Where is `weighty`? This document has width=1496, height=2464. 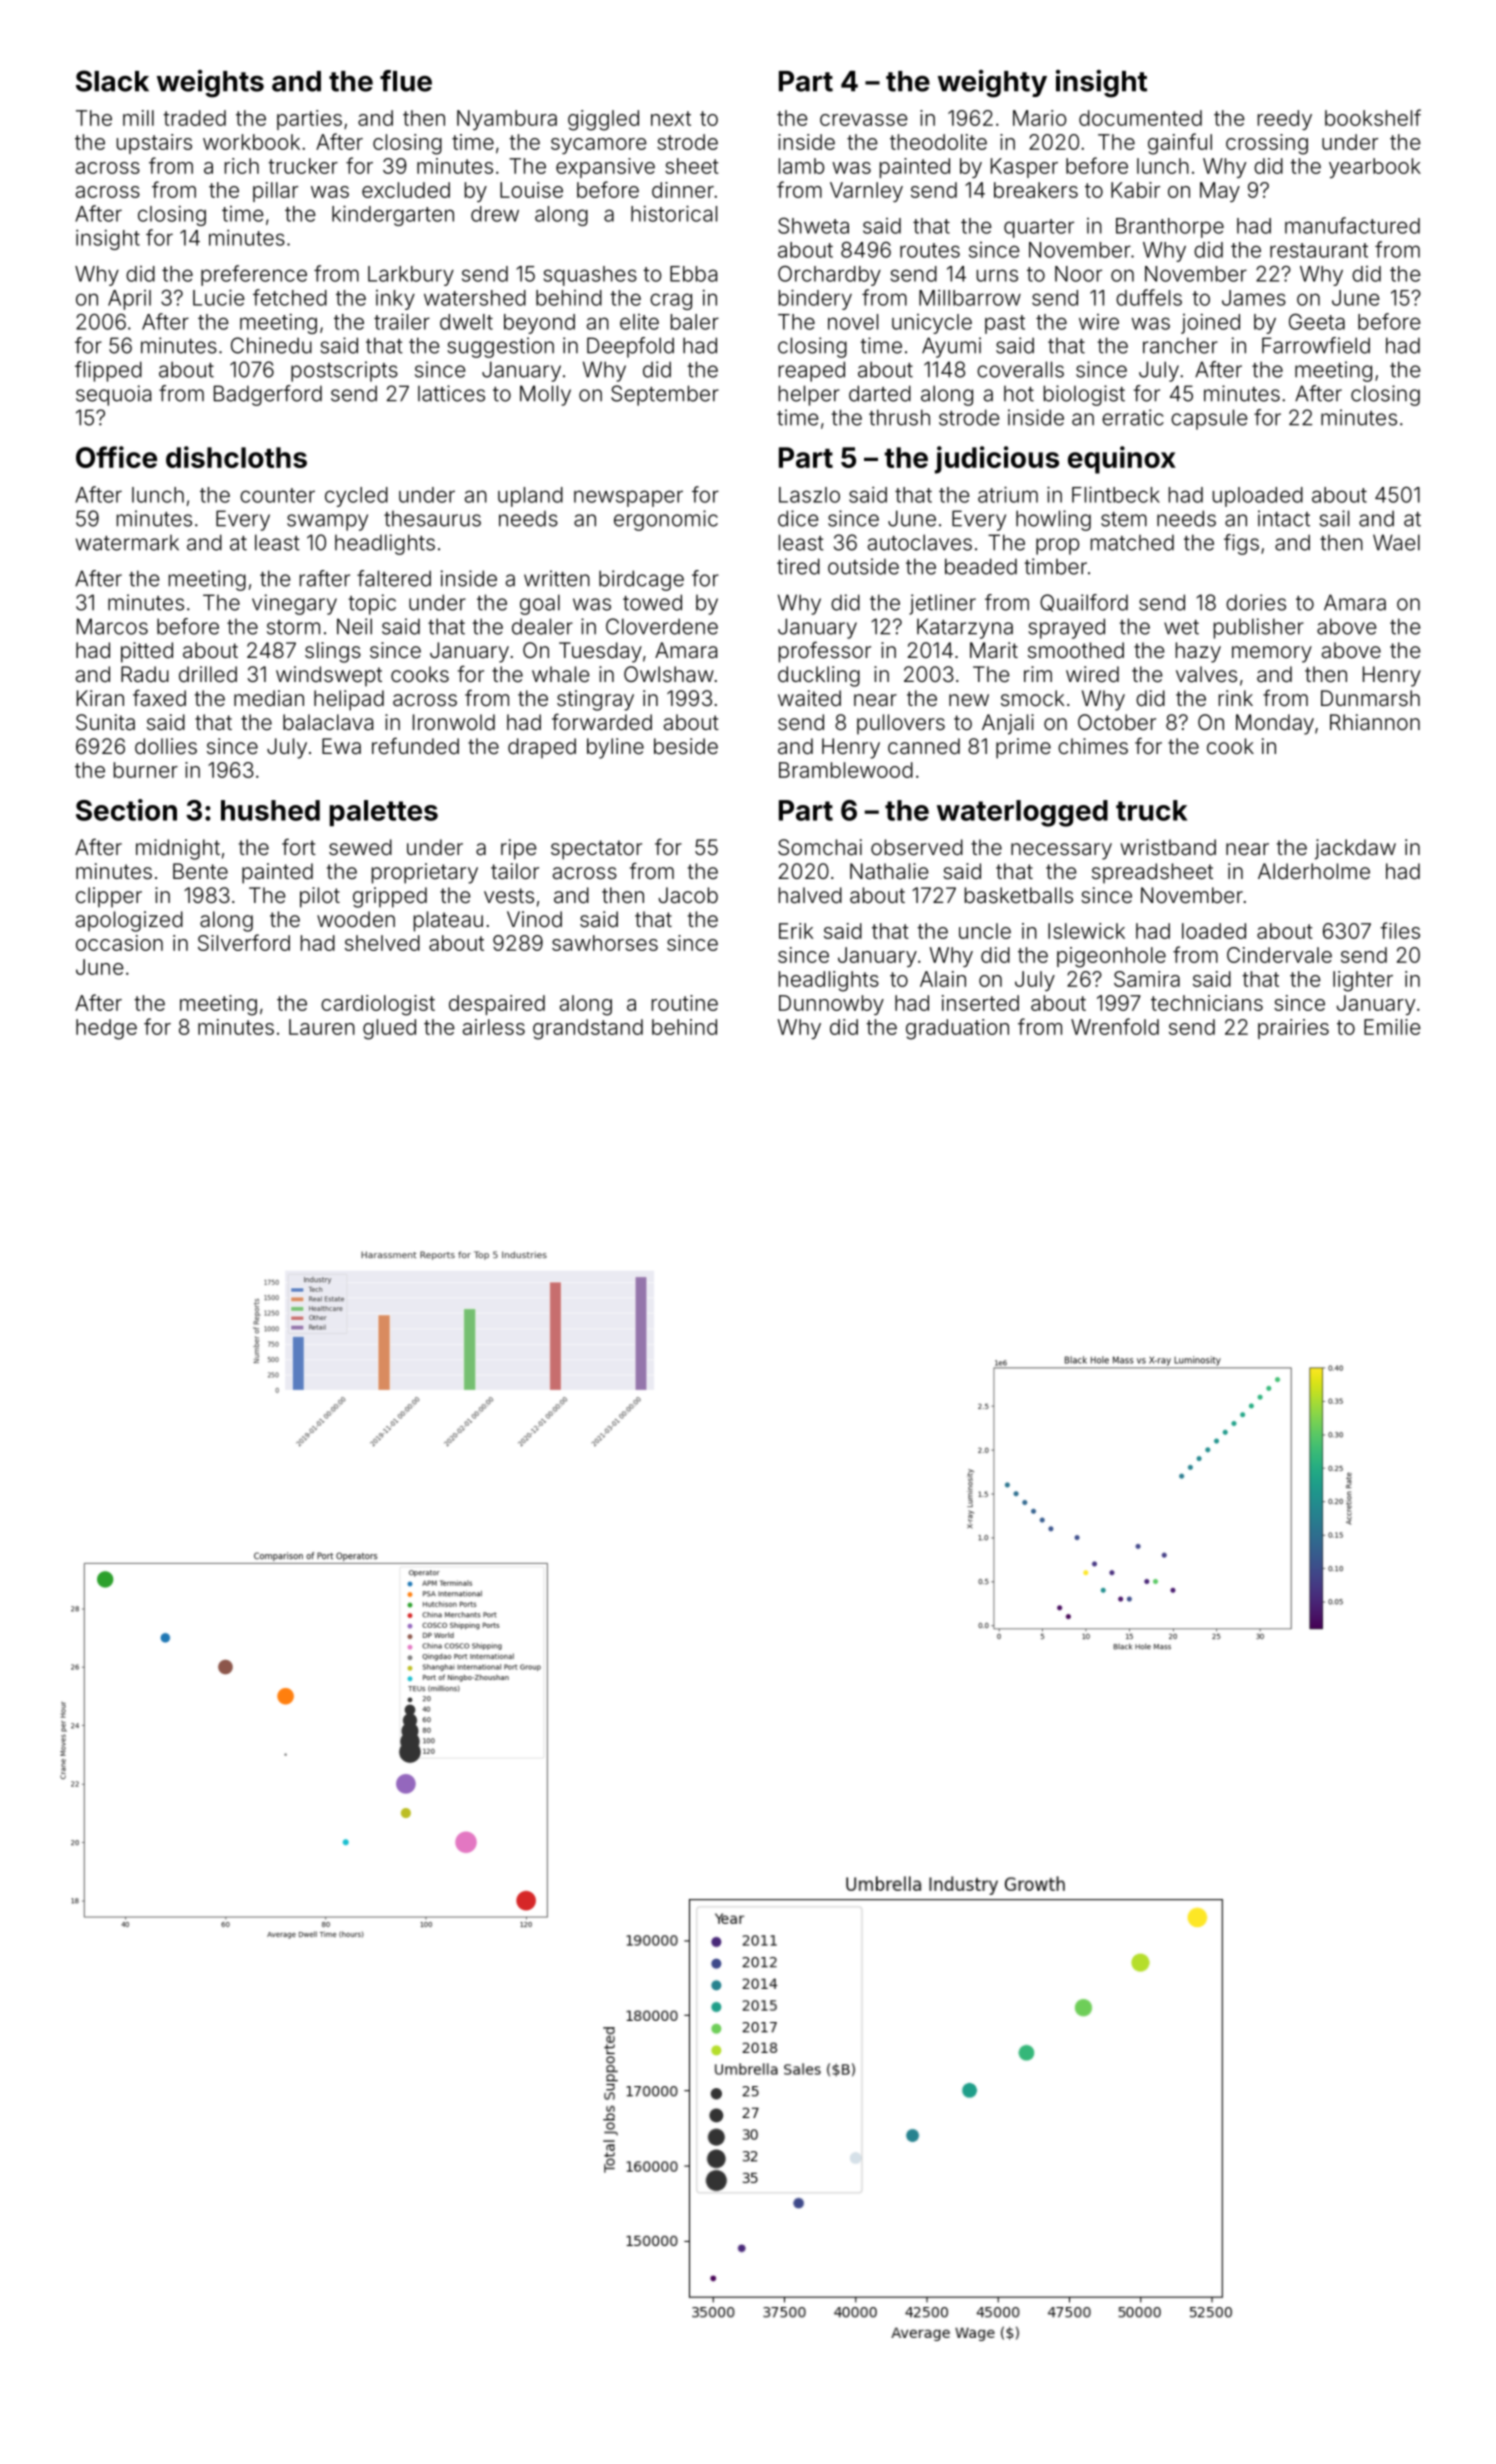
weighty is located at coordinates (992, 84).
